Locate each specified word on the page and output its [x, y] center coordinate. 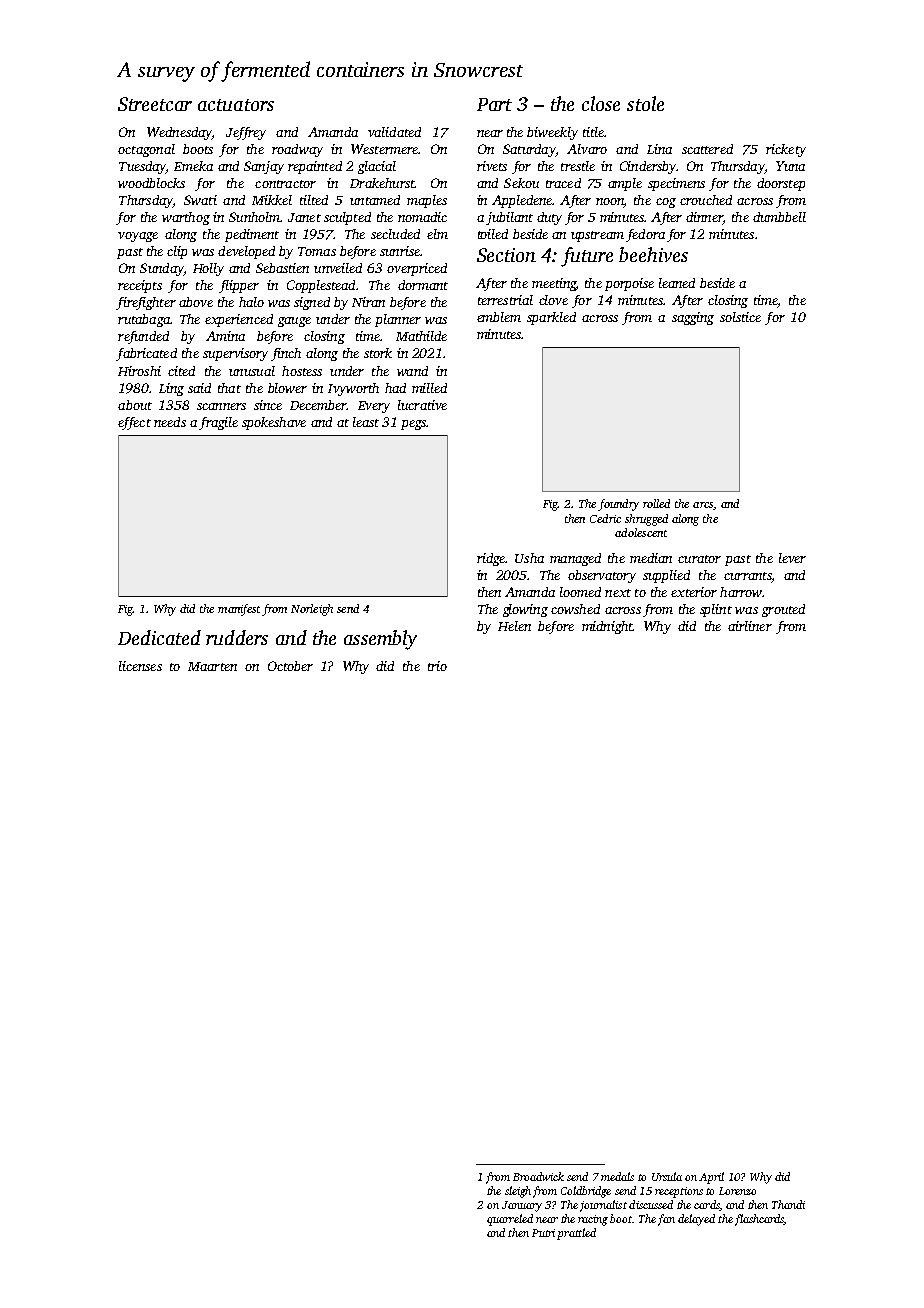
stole [645, 103]
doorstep [781, 184]
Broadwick [538, 1176]
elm [437, 234]
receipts [140, 286]
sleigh [518, 1192]
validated [394, 132]
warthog [186, 218]
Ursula [667, 1176]
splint [716, 610]
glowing [525, 610]
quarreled [510, 1220]
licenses [140, 666]
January [522, 1206]
